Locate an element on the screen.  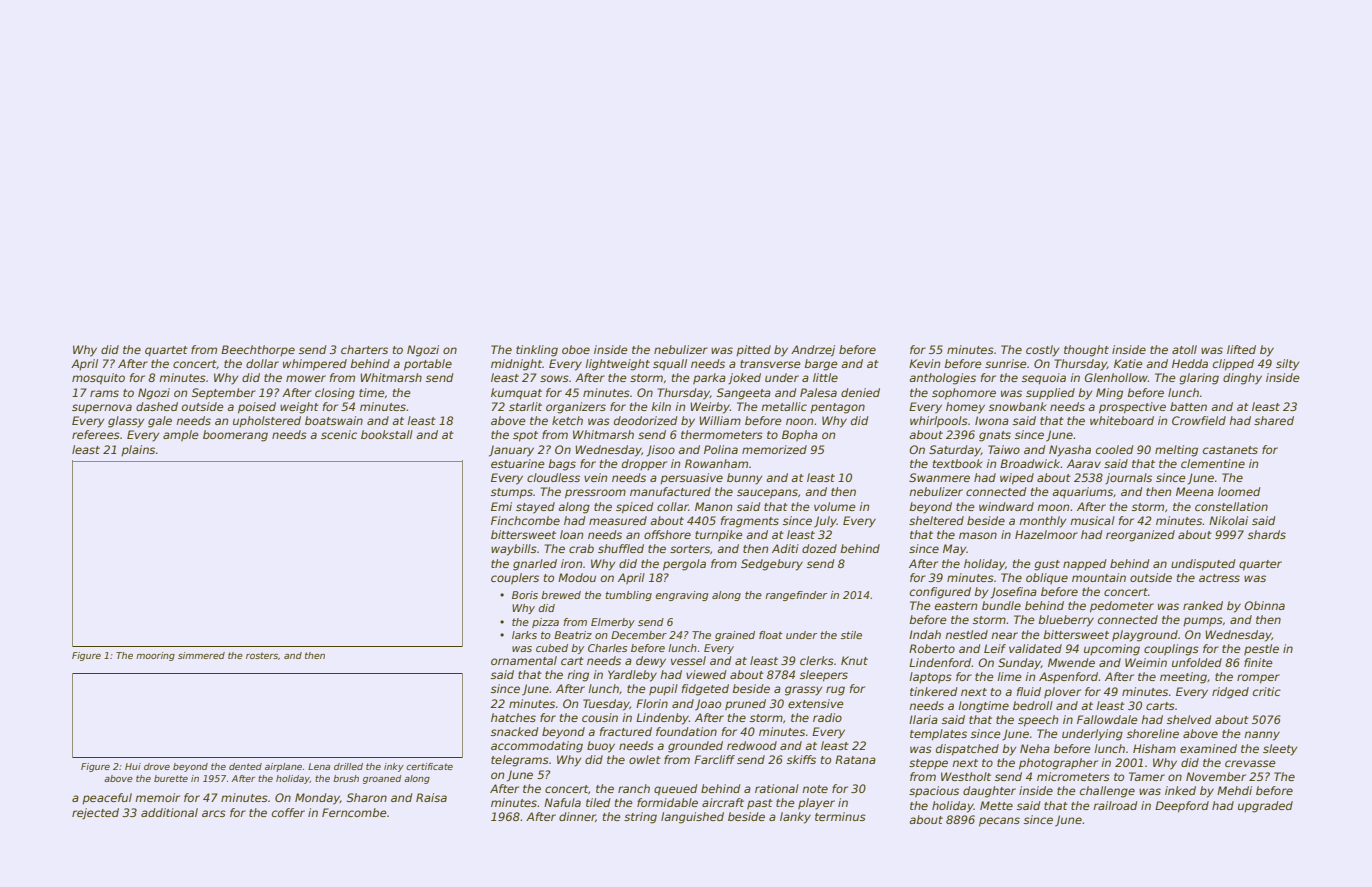
Ferncombe is located at coordinates (354, 812).
